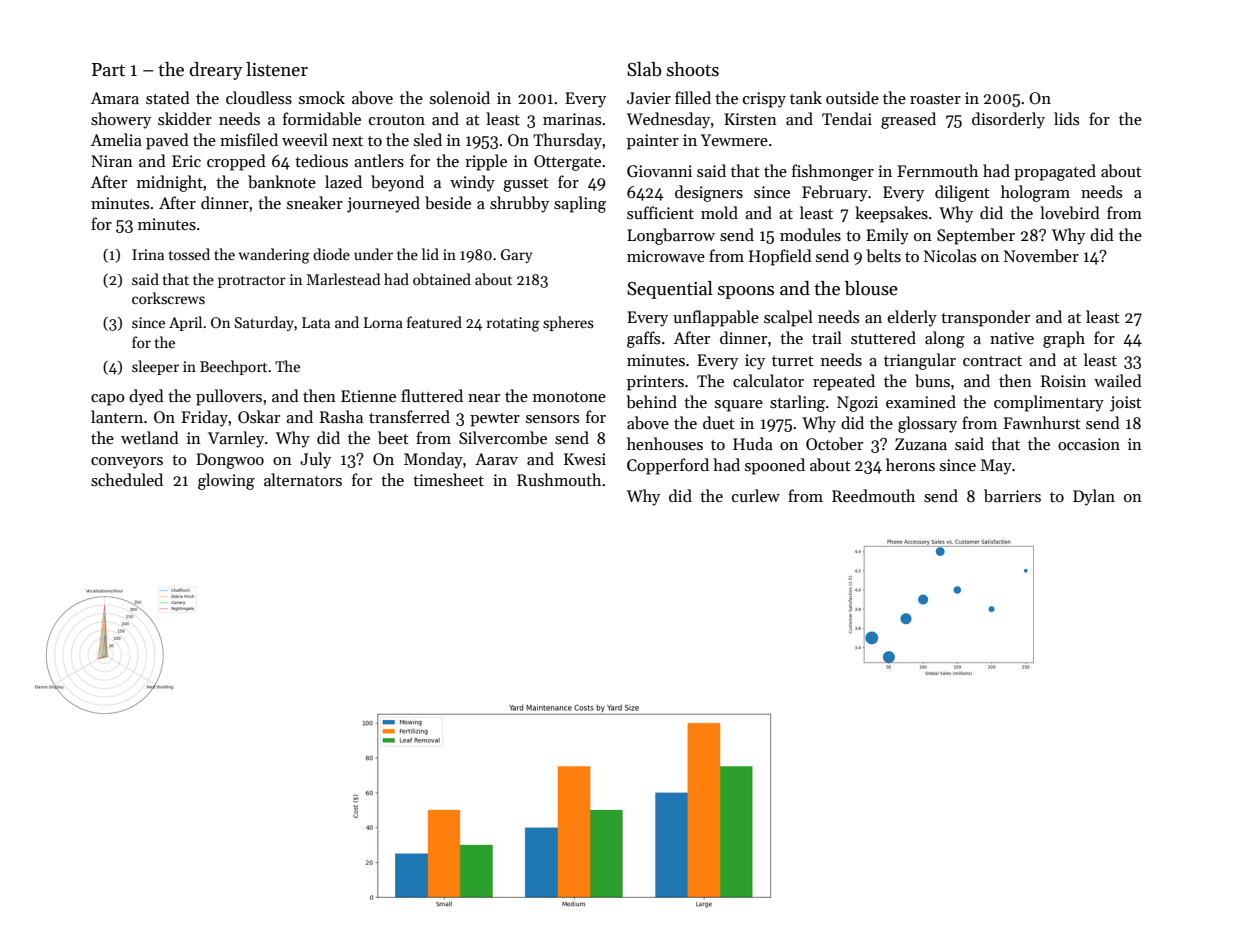 The width and height of the screenshot is (1233, 952). What do you see at coordinates (935, 99) in the screenshot?
I see `roaster` at bounding box center [935, 99].
